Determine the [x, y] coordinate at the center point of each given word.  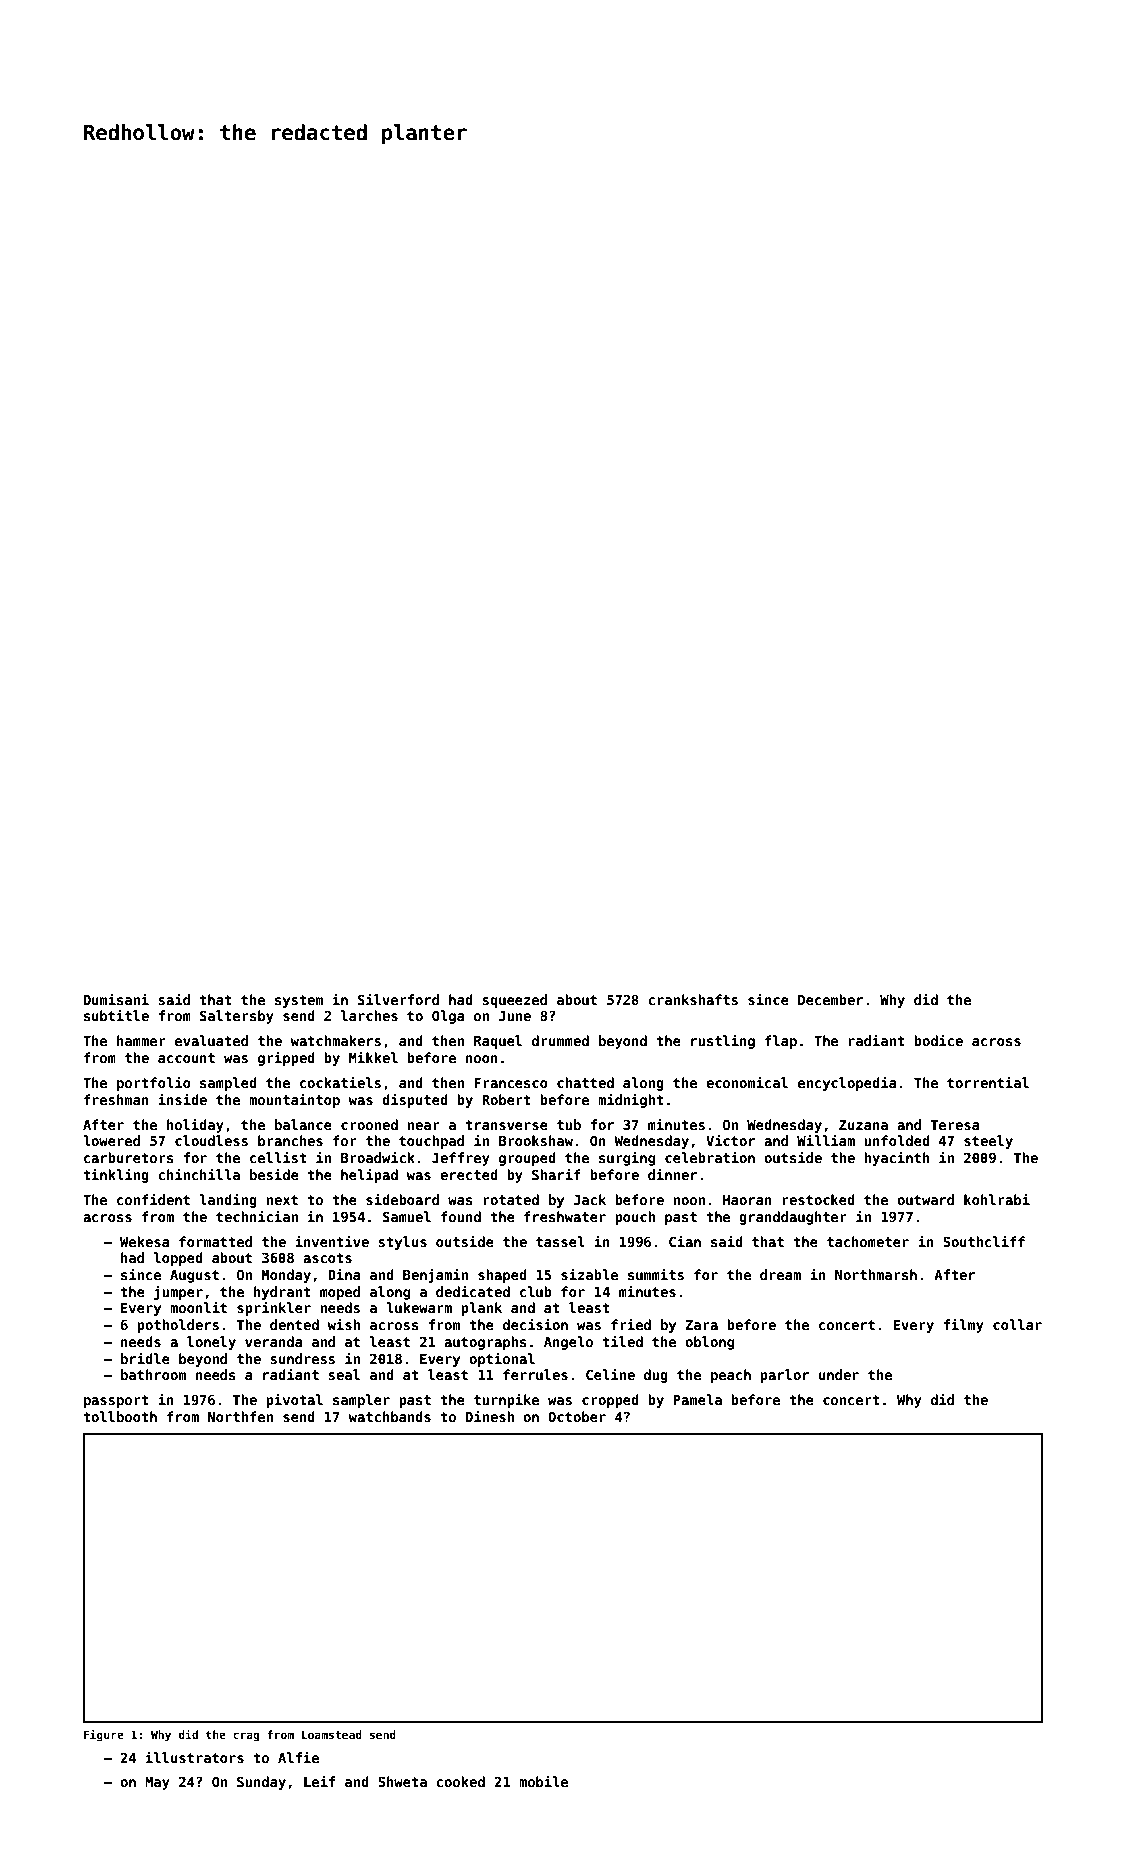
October [577, 1416]
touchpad [431, 1142]
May [157, 1783]
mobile [543, 1781]
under [839, 1374]
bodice [938, 1040]
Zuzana [863, 1125]
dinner [672, 1174]
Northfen [240, 1416]
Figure [104, 1736]
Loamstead [332, 1734]
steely [988, 1142]
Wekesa [144, 1241]
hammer [141, 1040]
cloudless [211, 1140]
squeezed [514, 1001]
